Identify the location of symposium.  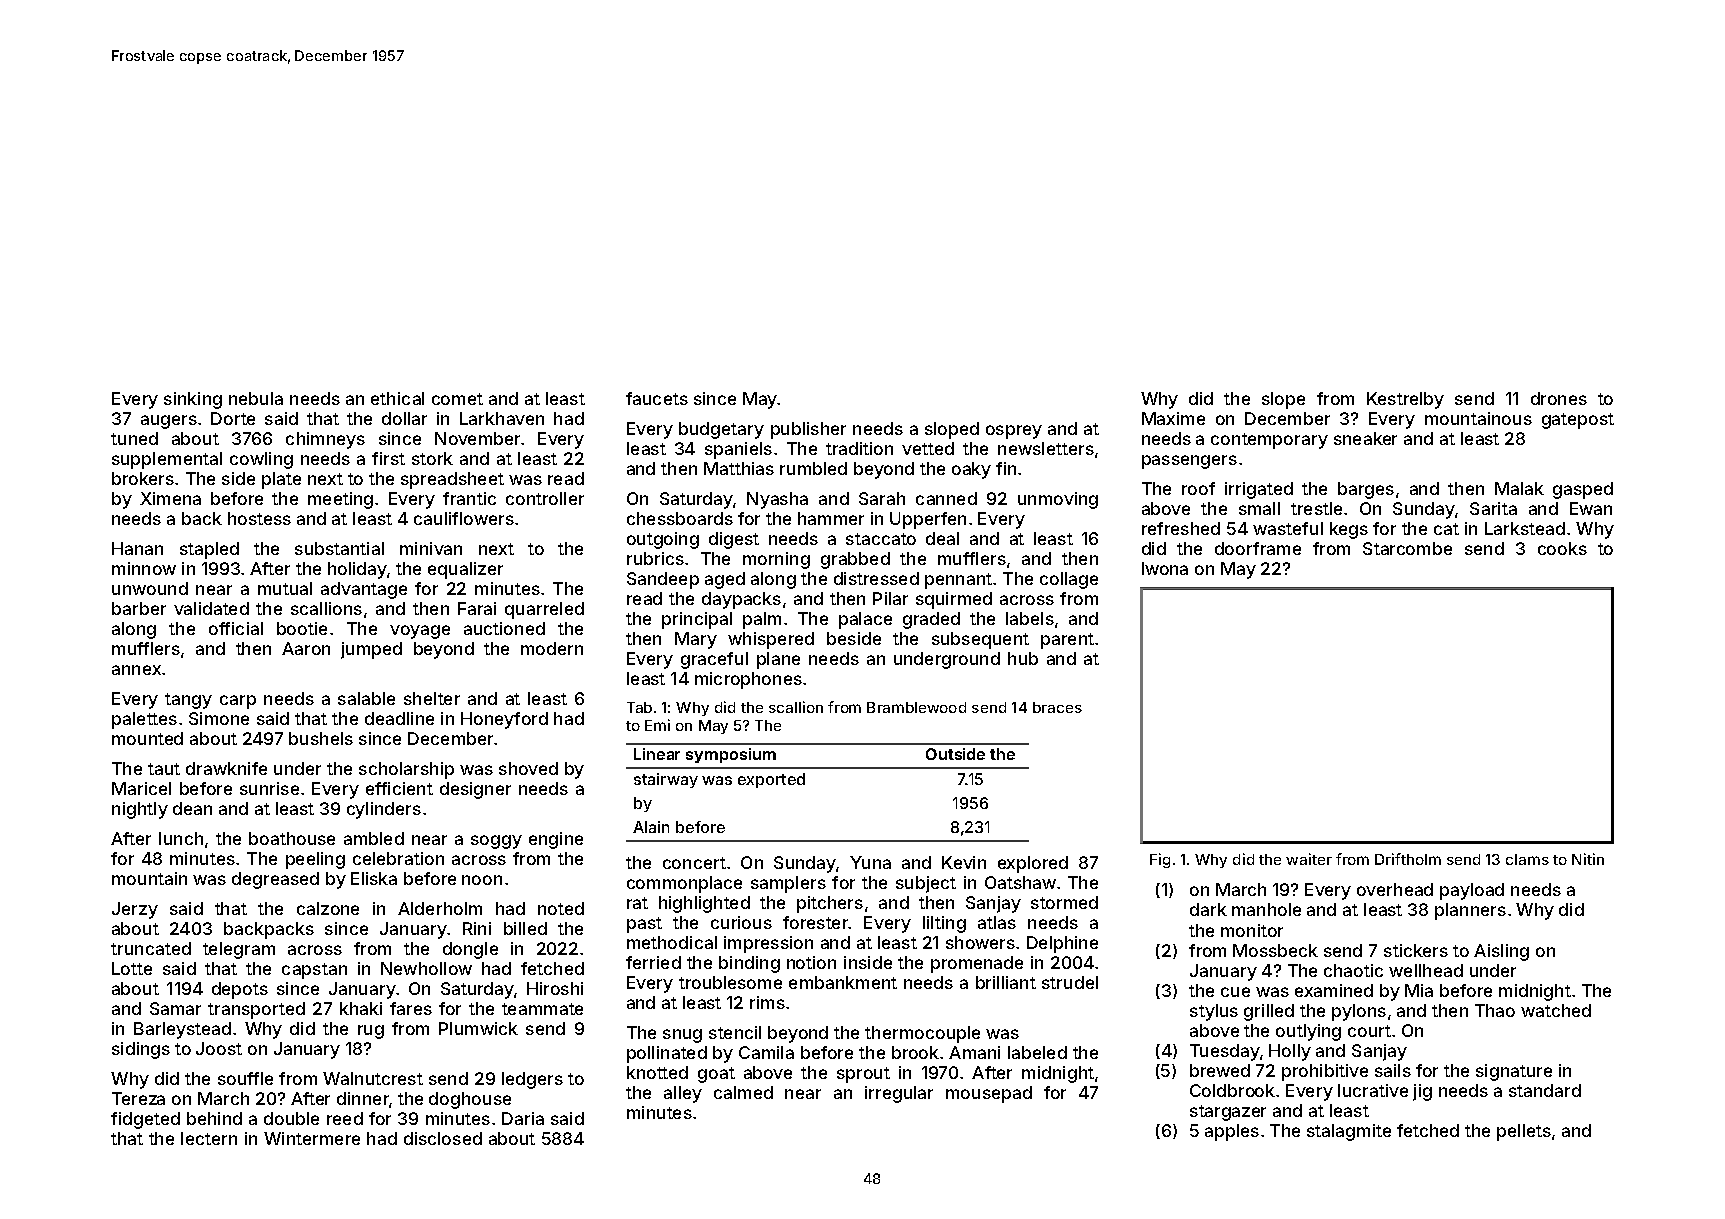
(731, 755).
